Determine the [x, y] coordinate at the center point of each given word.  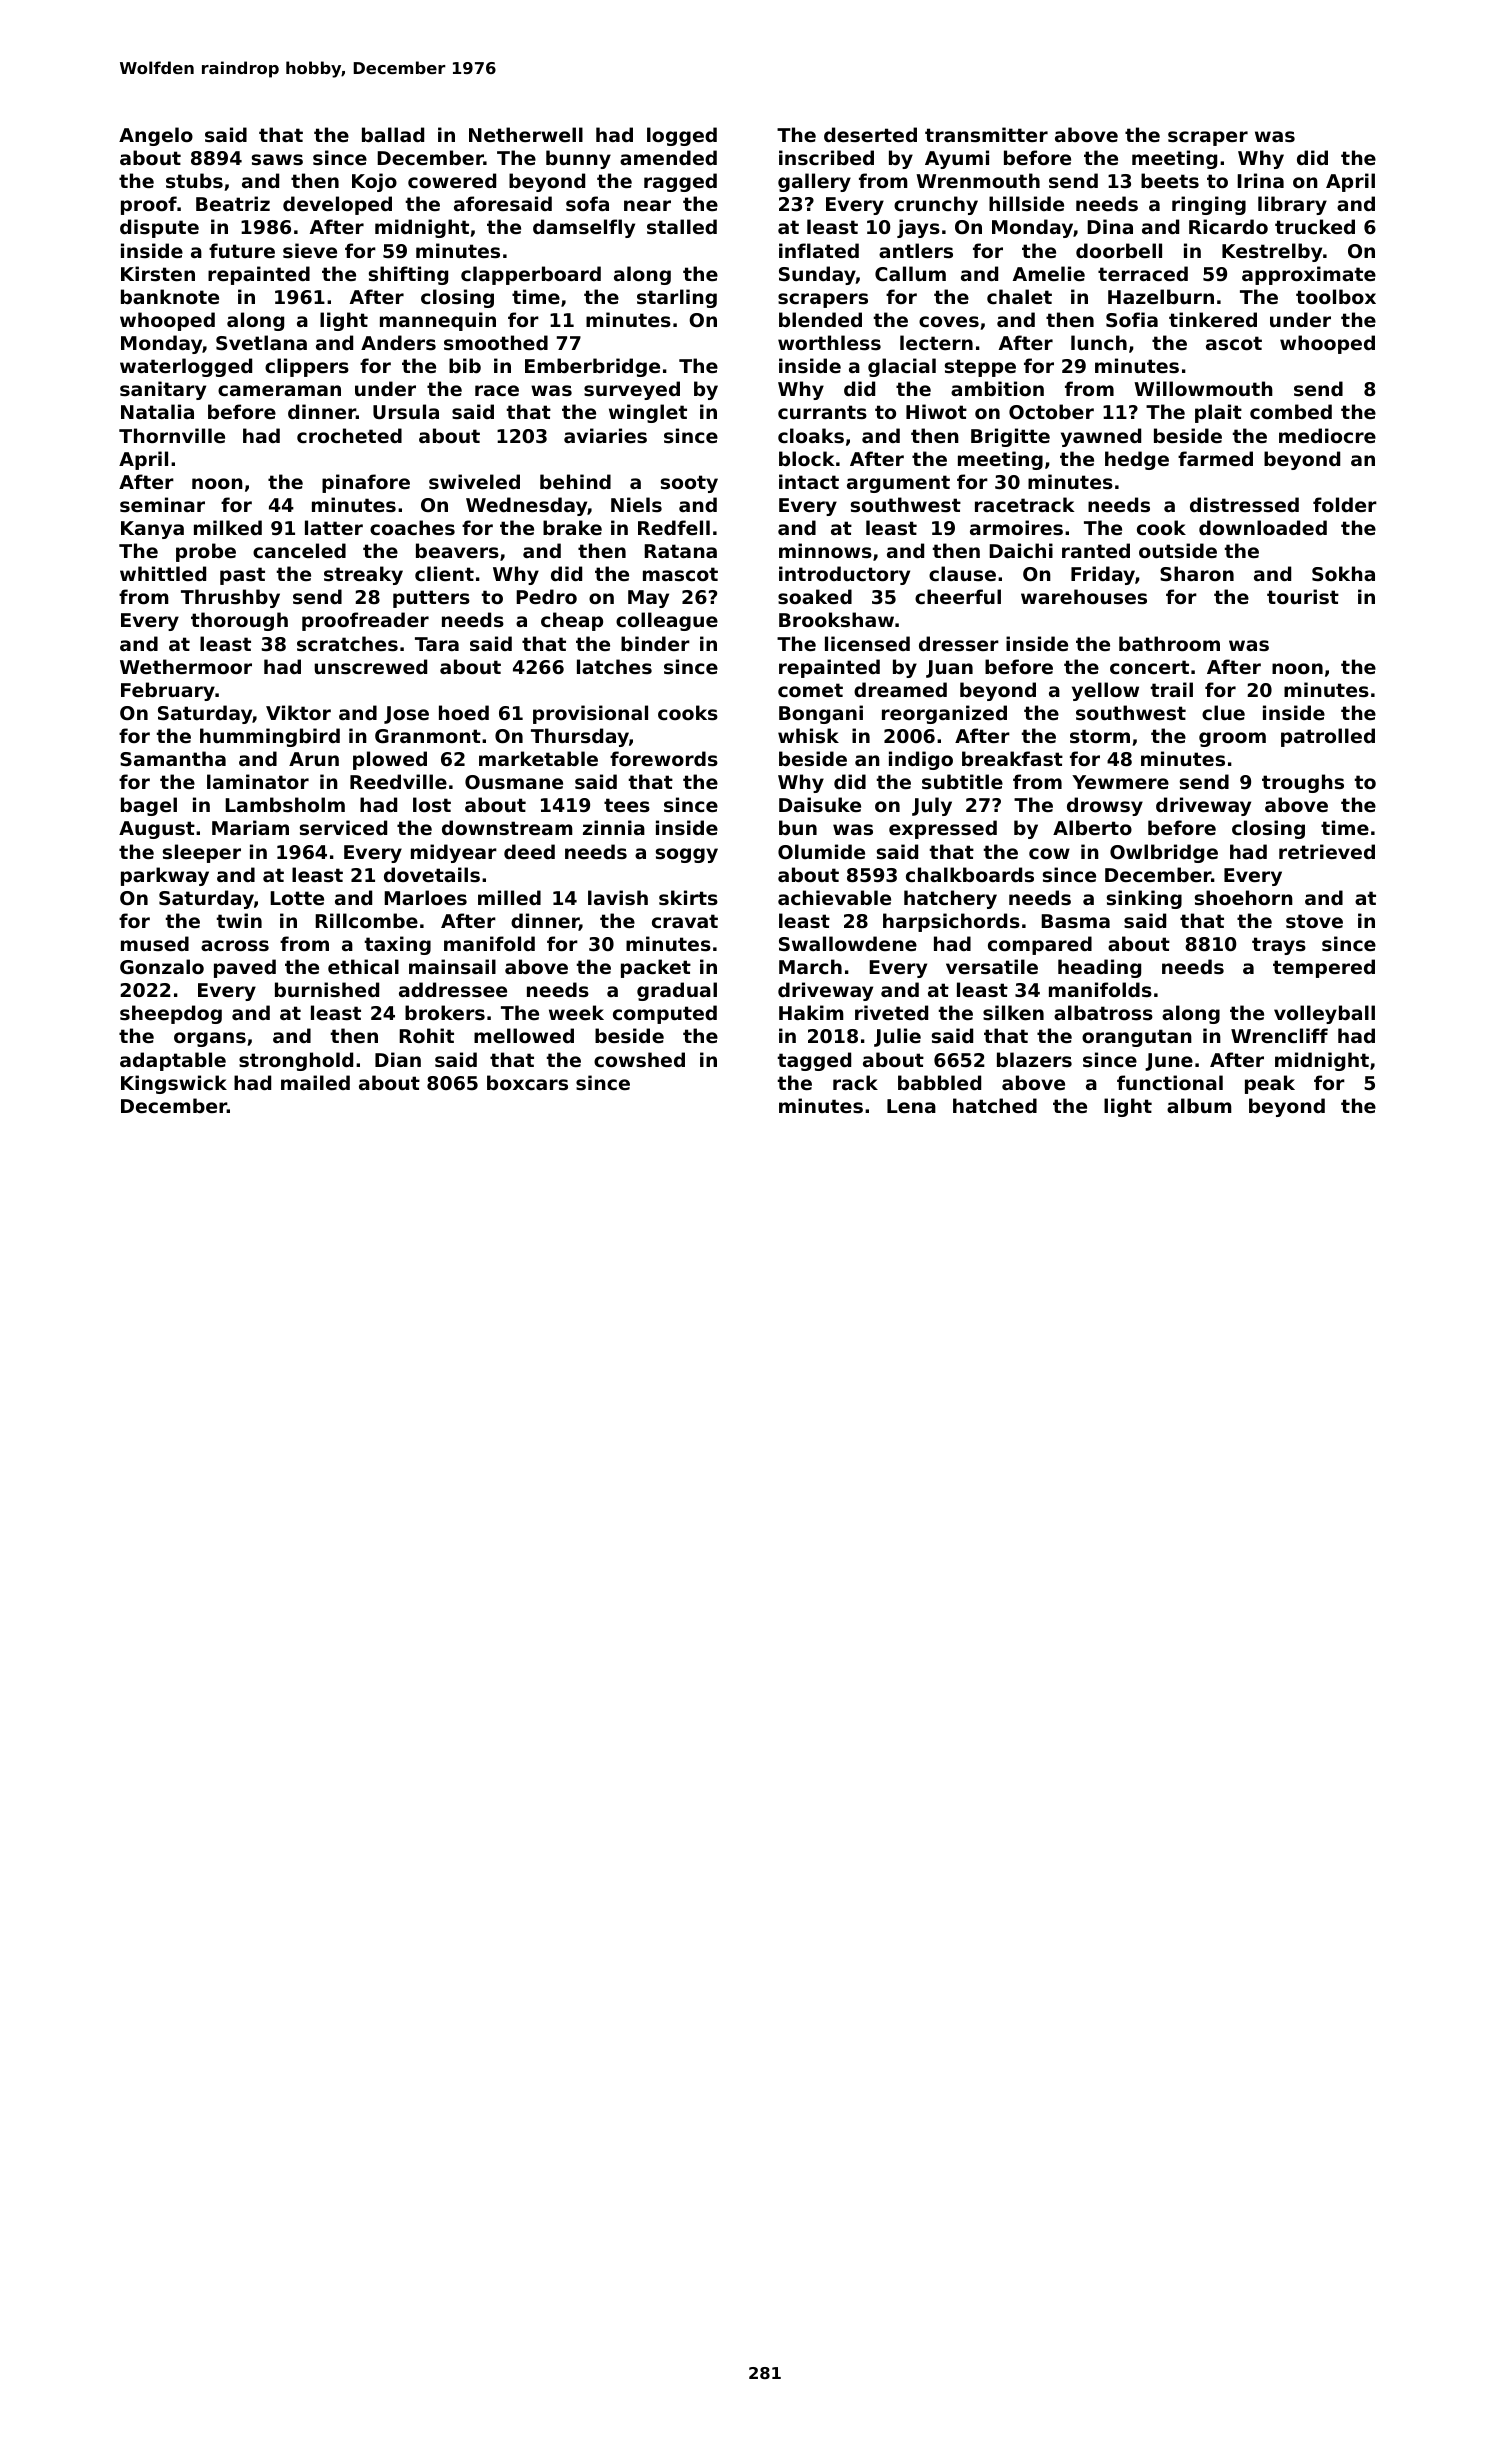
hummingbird [270, 737]
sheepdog [171, 1014]
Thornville [172, 435]
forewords [664, 759]
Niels [636, 504]
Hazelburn [1161, 296]
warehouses [1084, 597]
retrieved [1327, 851]
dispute [159, 228]
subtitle [962, 782]
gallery [814, 182]
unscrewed [370, 666]
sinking [1144, 899]
